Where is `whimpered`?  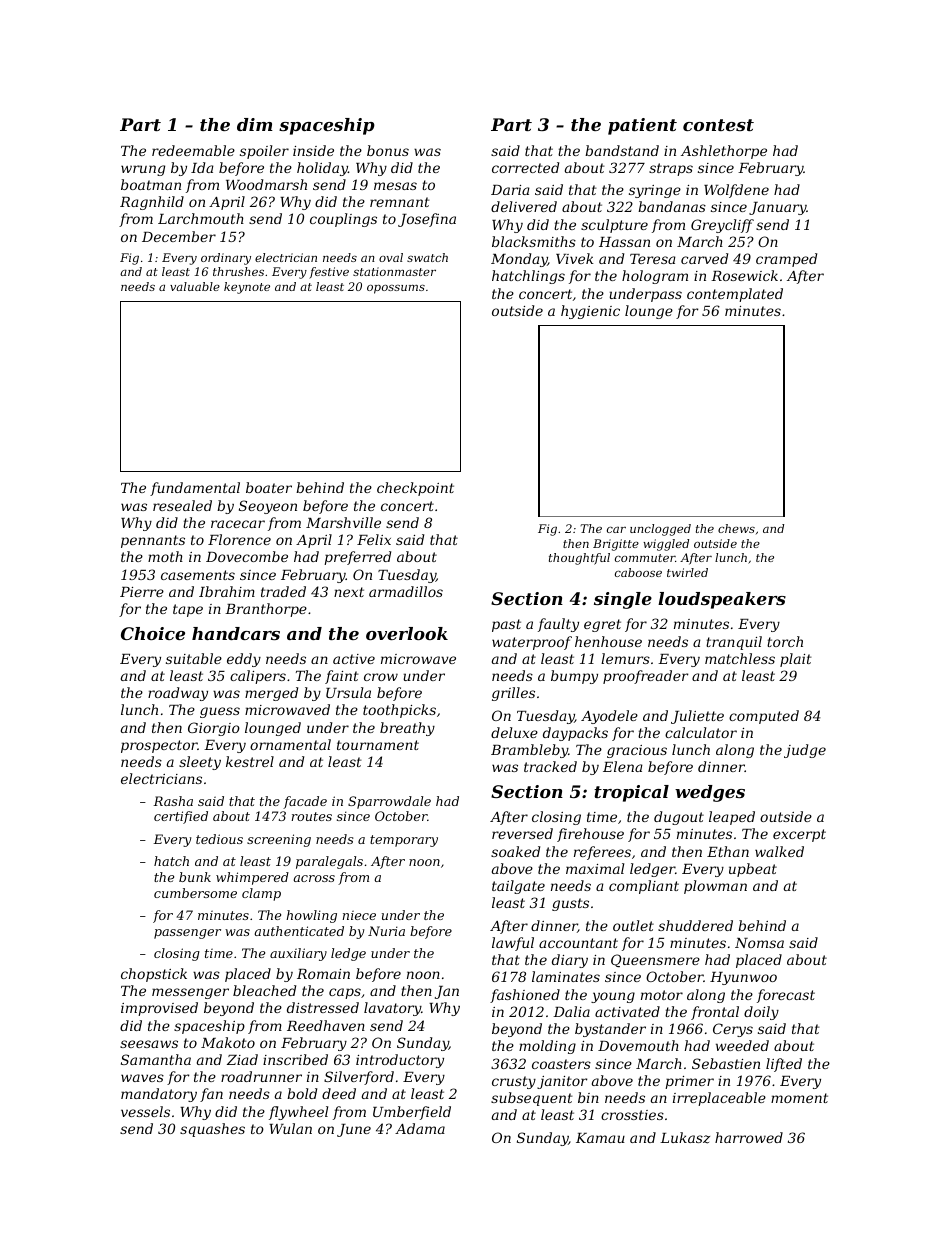 whimpered is located at coordinates (252, 878).
